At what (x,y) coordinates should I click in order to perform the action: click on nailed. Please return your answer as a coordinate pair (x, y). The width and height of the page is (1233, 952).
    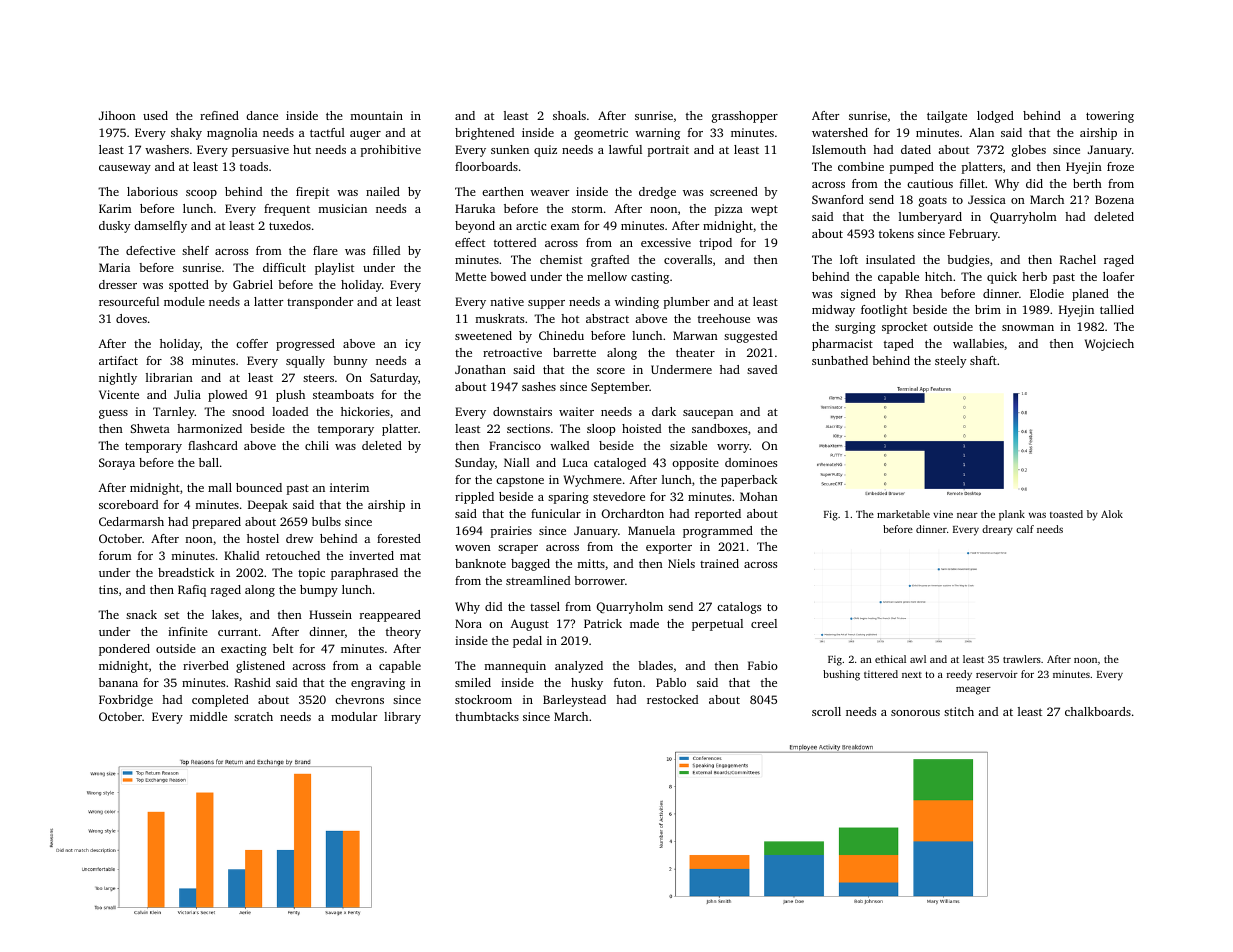
    Looking at the image, I should click on (383, 191).
